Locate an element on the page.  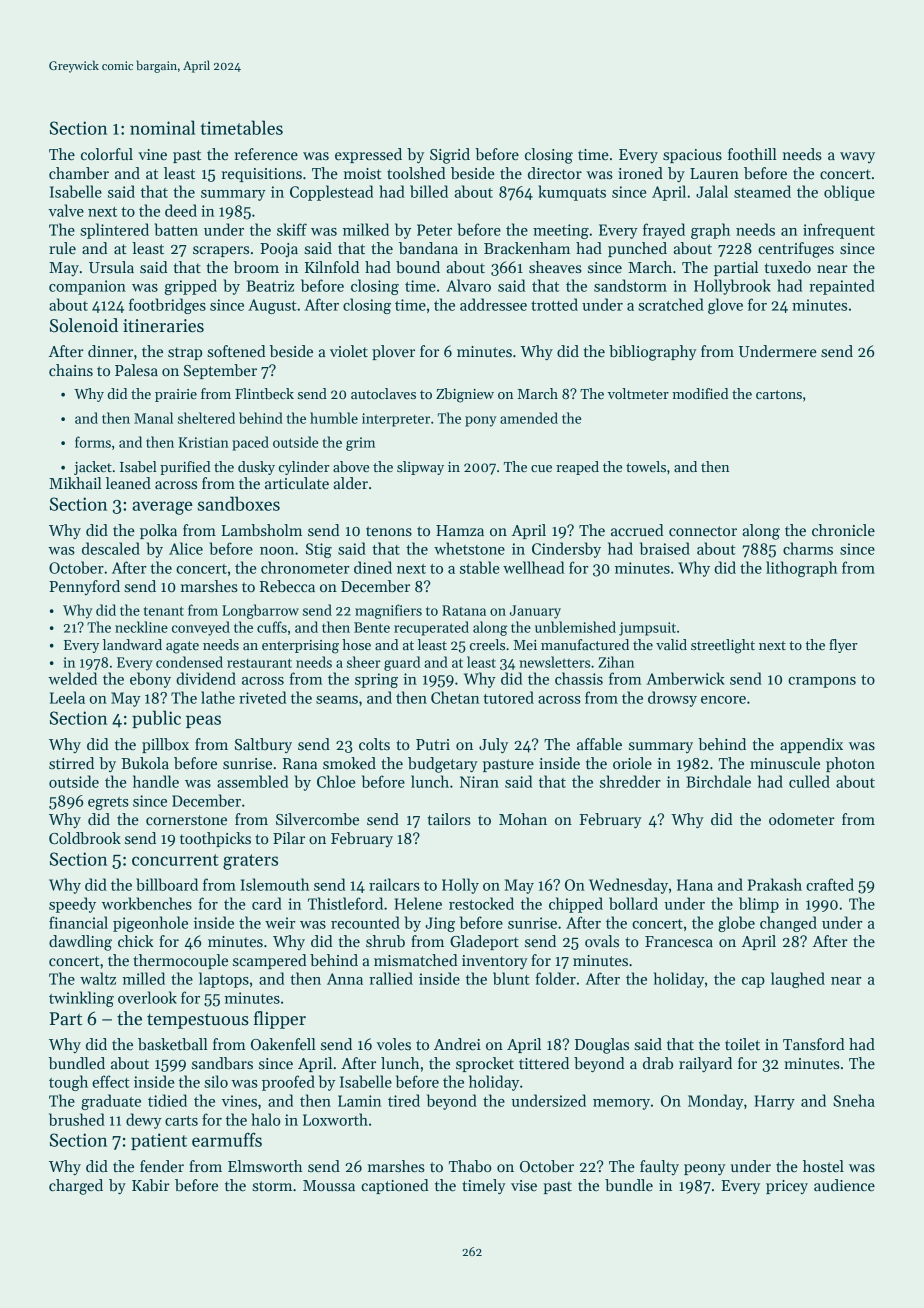
toothpicks is located at coordinates (215, 839).
